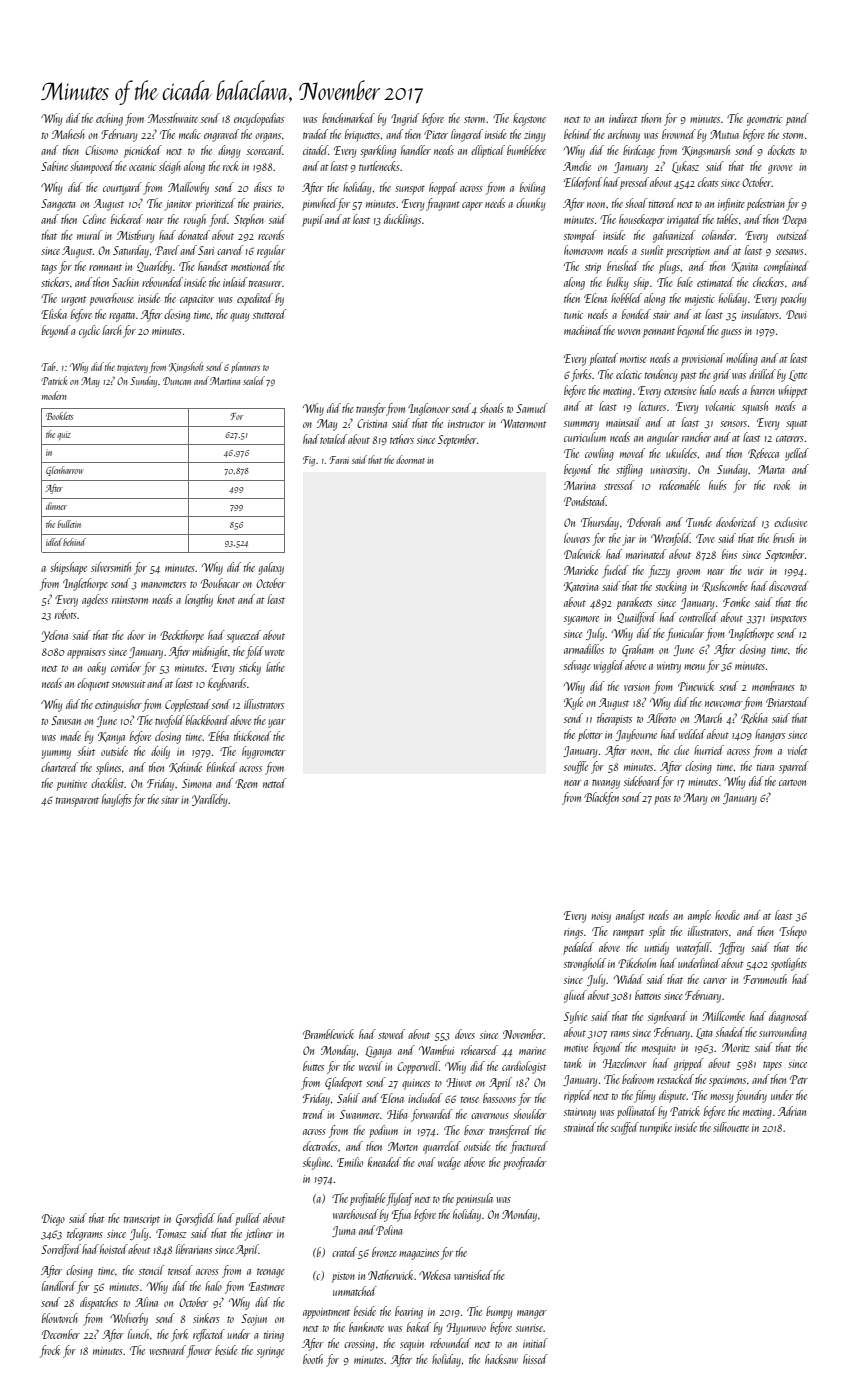  I want to click on lengthy, so click(199, 600).
